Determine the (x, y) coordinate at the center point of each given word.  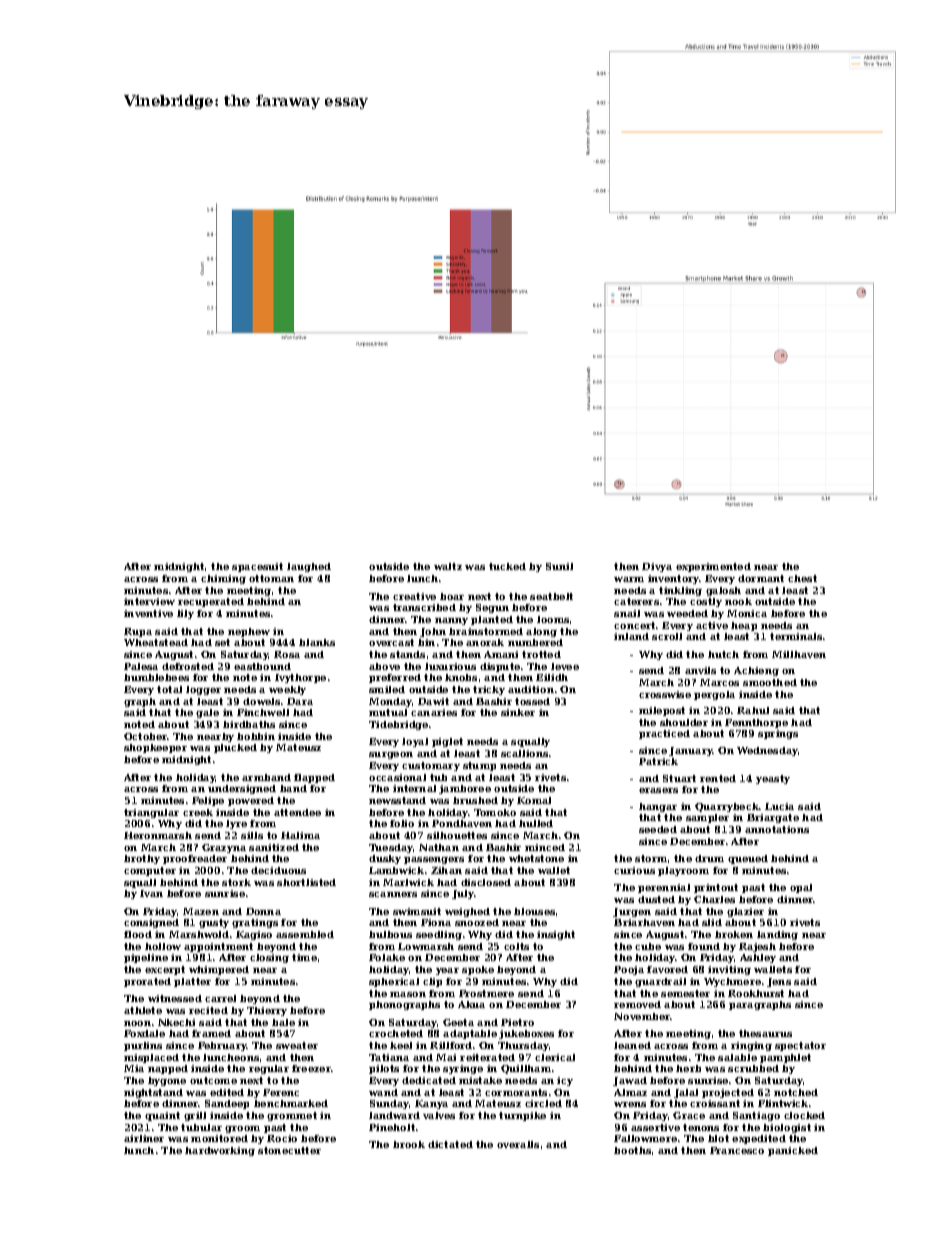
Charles (714, 899)
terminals (796, 636)
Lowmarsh (426, 946)
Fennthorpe (756, 723)
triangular (151, 813)
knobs (461, 677)
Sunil (559, 566)
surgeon (391, 755)
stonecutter (289, 1150)
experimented (713, 567)
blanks (317, 642)
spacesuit (257, 567)
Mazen (201, 911)
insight (556, 935)
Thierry (267, 1011)
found (704, 946)
